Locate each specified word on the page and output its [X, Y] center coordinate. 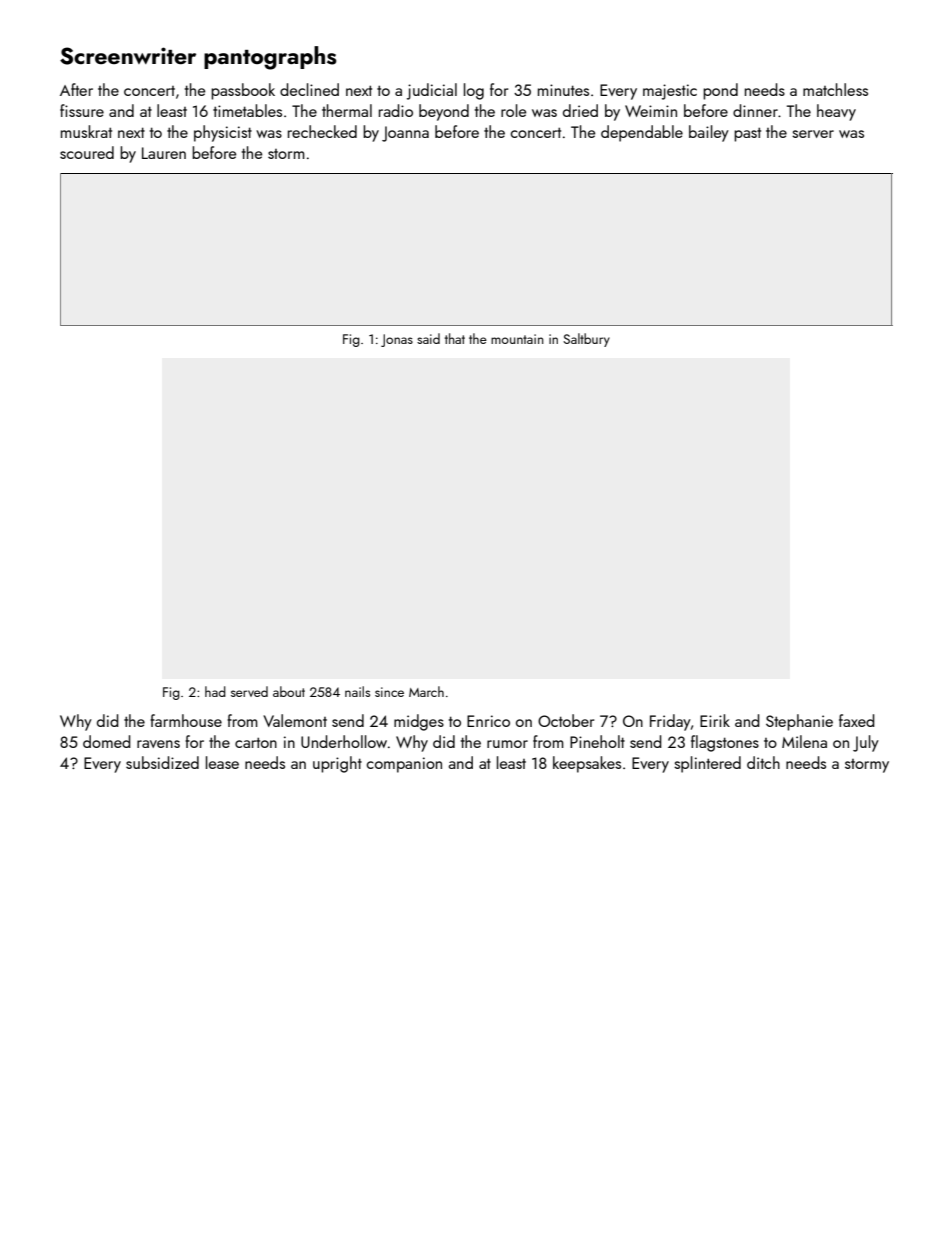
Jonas [397, 340]
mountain [517, 339]
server [813, 134]
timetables [247, 110]
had [215, 691]
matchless [835, 89]
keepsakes [587, 764]
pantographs [270, 58]
